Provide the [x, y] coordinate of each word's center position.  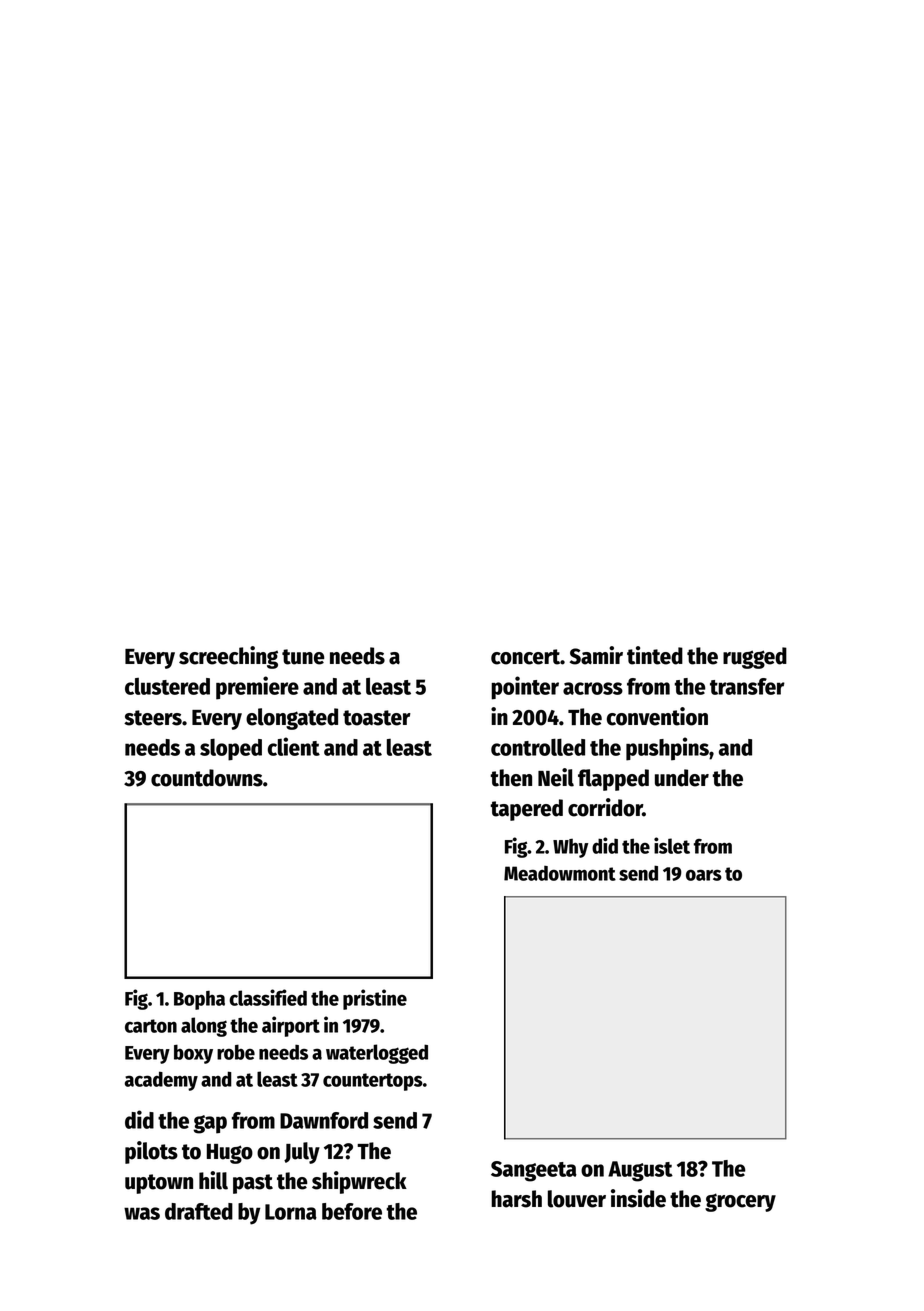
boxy [193, 1054]
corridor [605, 807]
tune [303, 657]
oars [704, 875]
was [142, 1213]
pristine [375, 999]
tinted [655, 655]
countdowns [207, 778]
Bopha [199, 1000]
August [640, 1171]
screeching [228, 657]
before [352, 1211]
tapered [526, 810]
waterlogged [377, 1054]
